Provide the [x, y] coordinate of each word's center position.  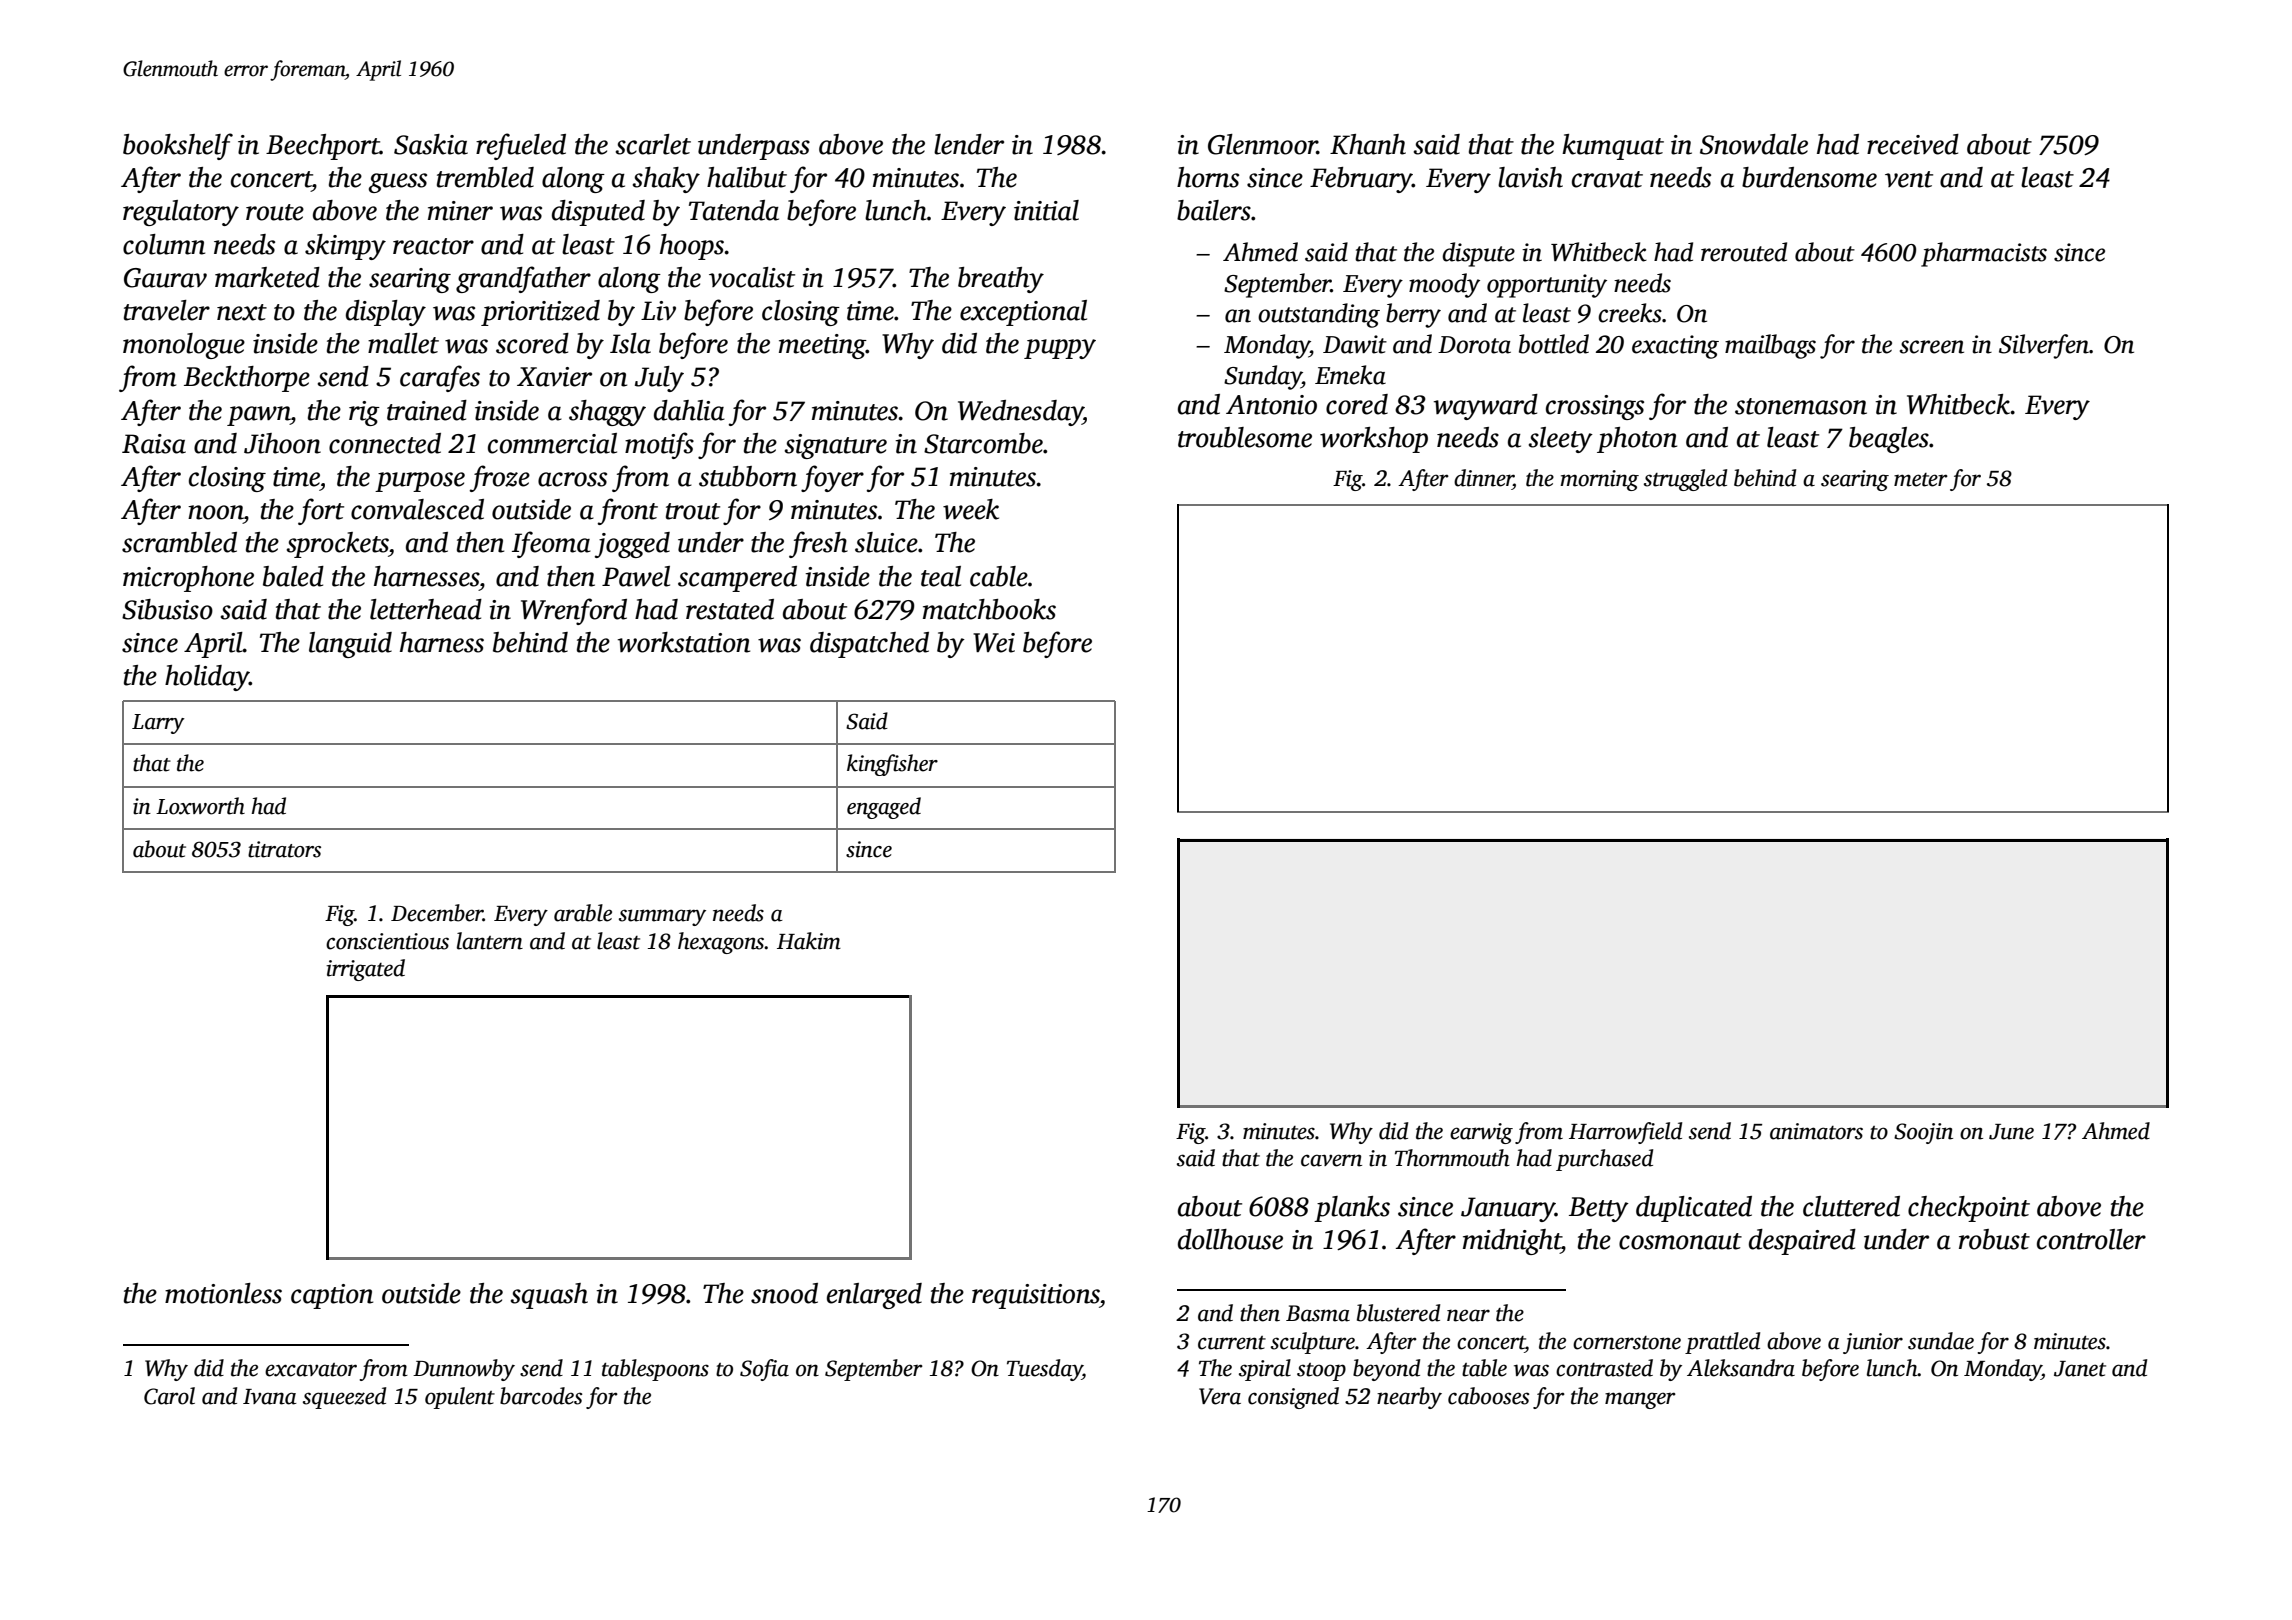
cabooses [1488, 1396]
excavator [311, 1370]
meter [1921, 480]
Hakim [809, 941]
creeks [1630, 313]
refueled [521, 146]
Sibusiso [167, 609]
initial [1046, 210]
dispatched [869, 645]
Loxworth [200, 806]
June [2011, 1132]
